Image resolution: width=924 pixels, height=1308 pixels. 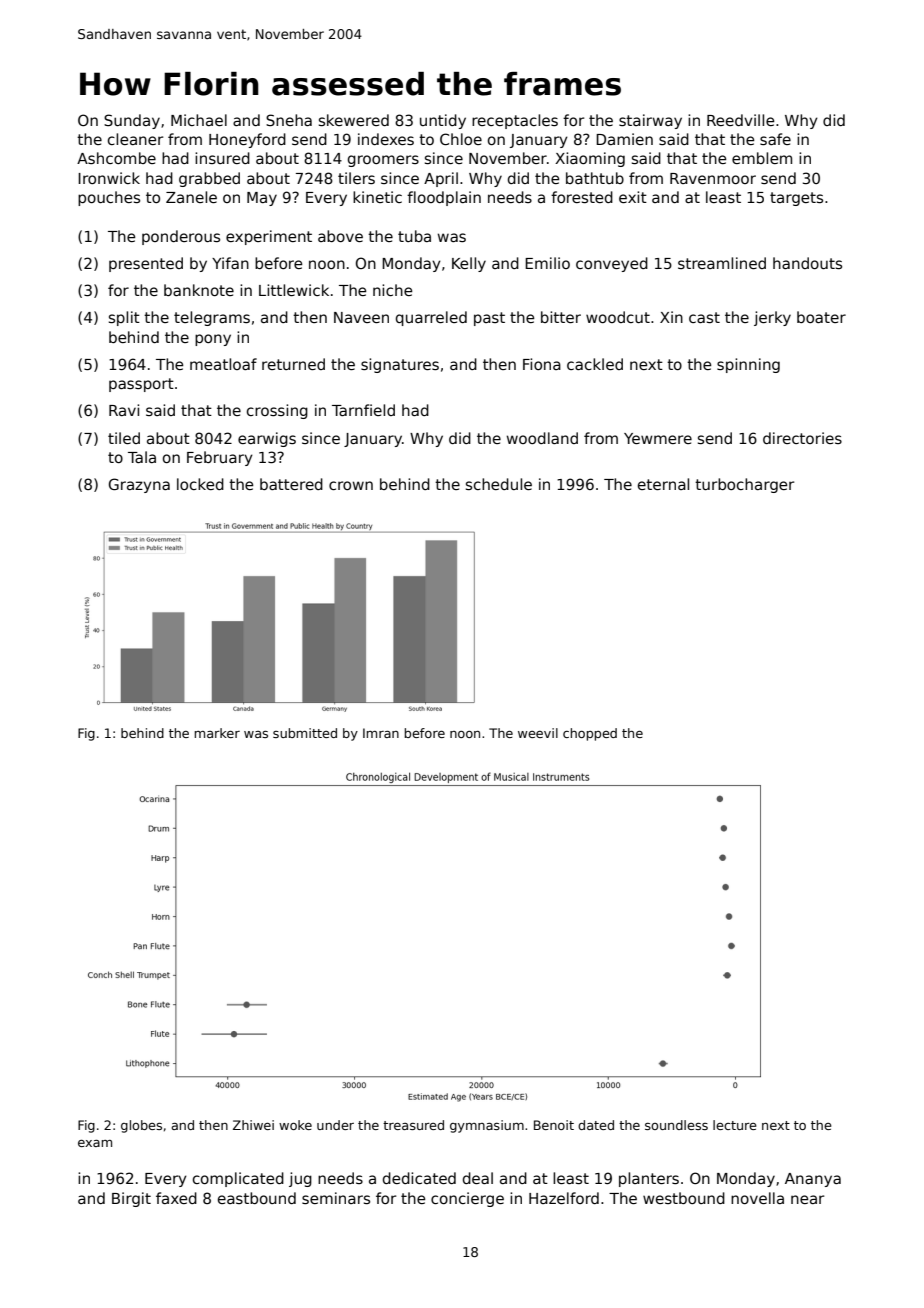 What do you see at coordinates (704, 317) in the document?
I see `cast` at bounding box center [704, 317].
